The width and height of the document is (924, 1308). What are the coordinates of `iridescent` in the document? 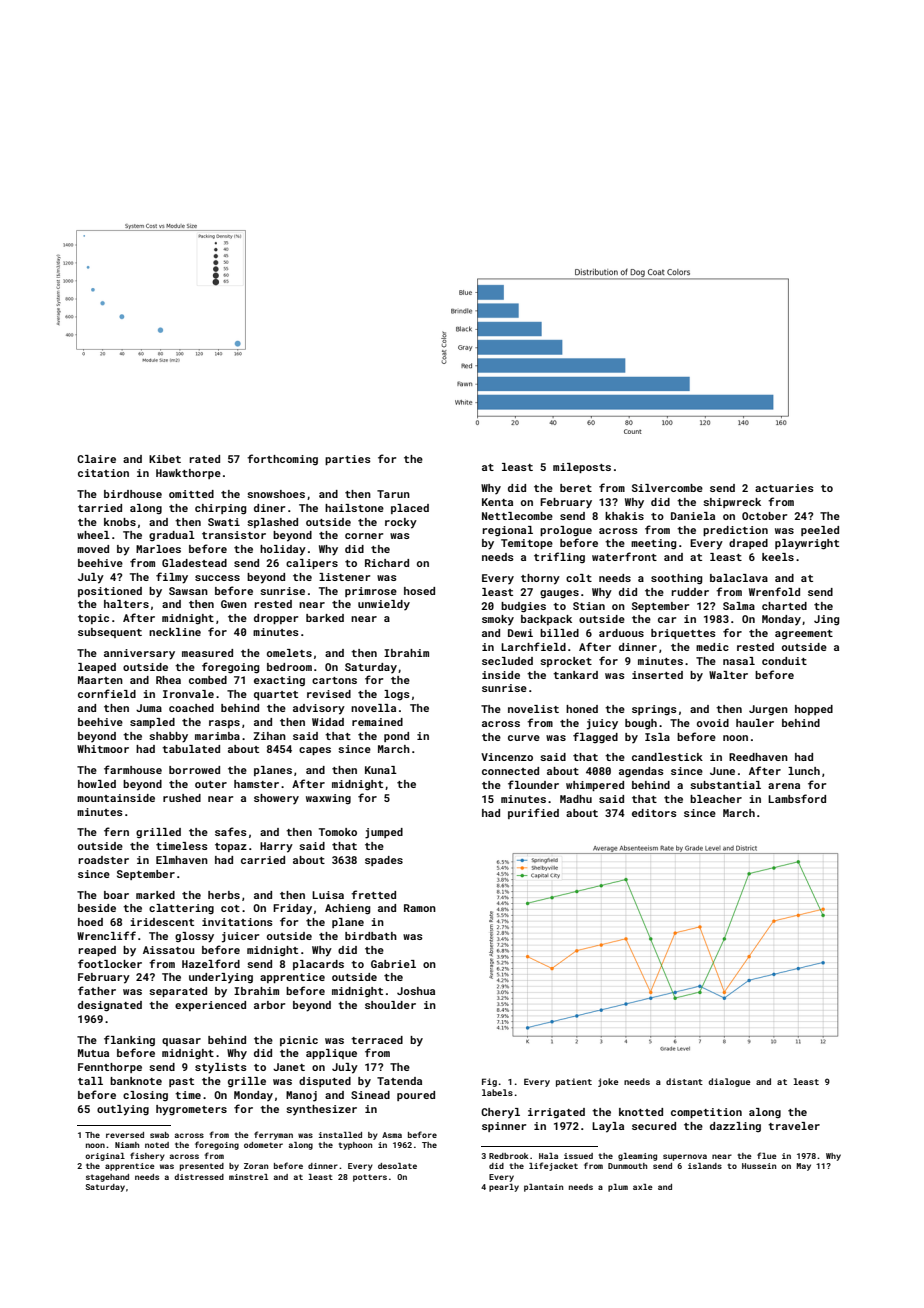 It's located at (162, 922).
